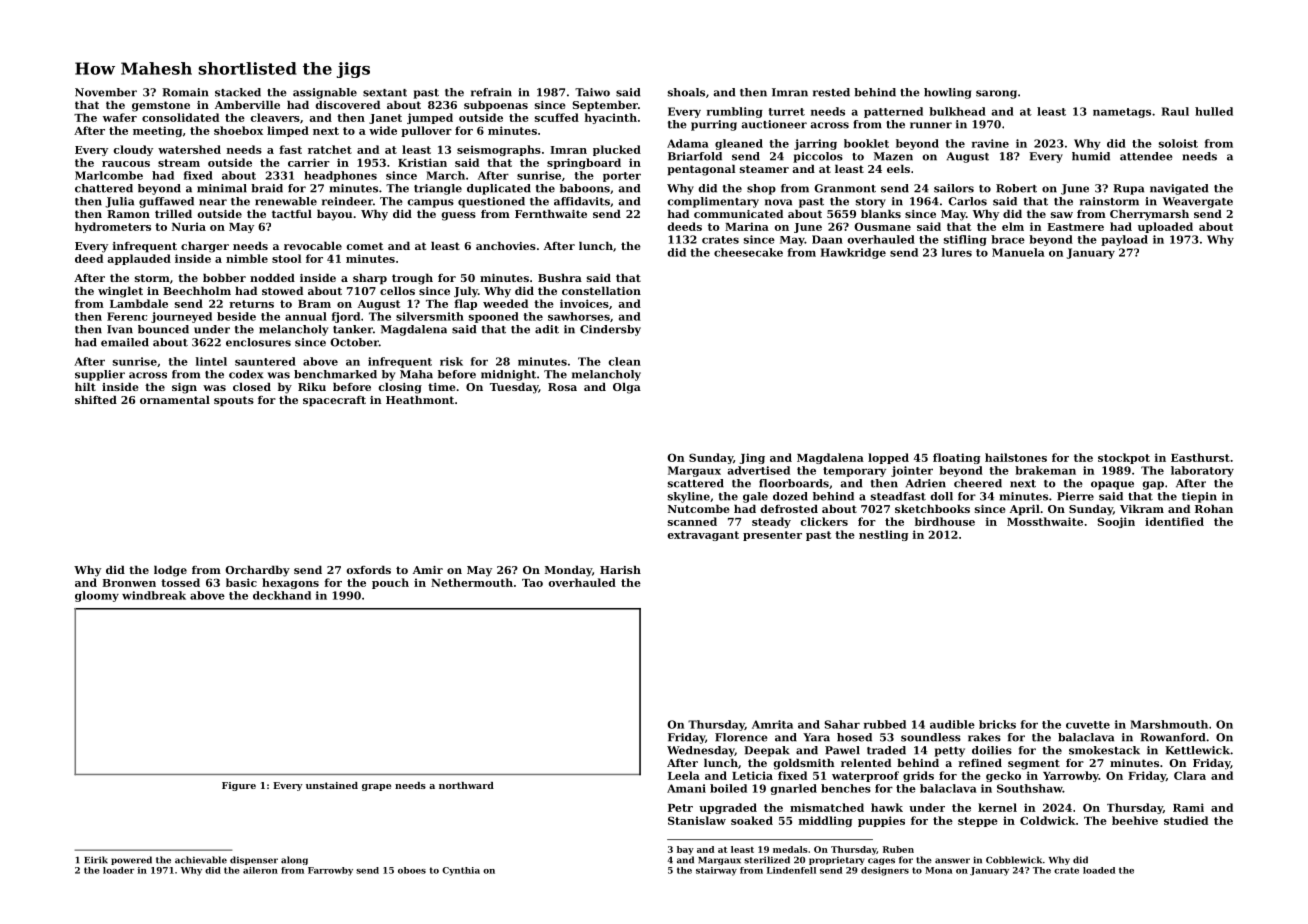 The width and height of the image is (1308, 924). I want to click on studied, so click(1186, 820).
